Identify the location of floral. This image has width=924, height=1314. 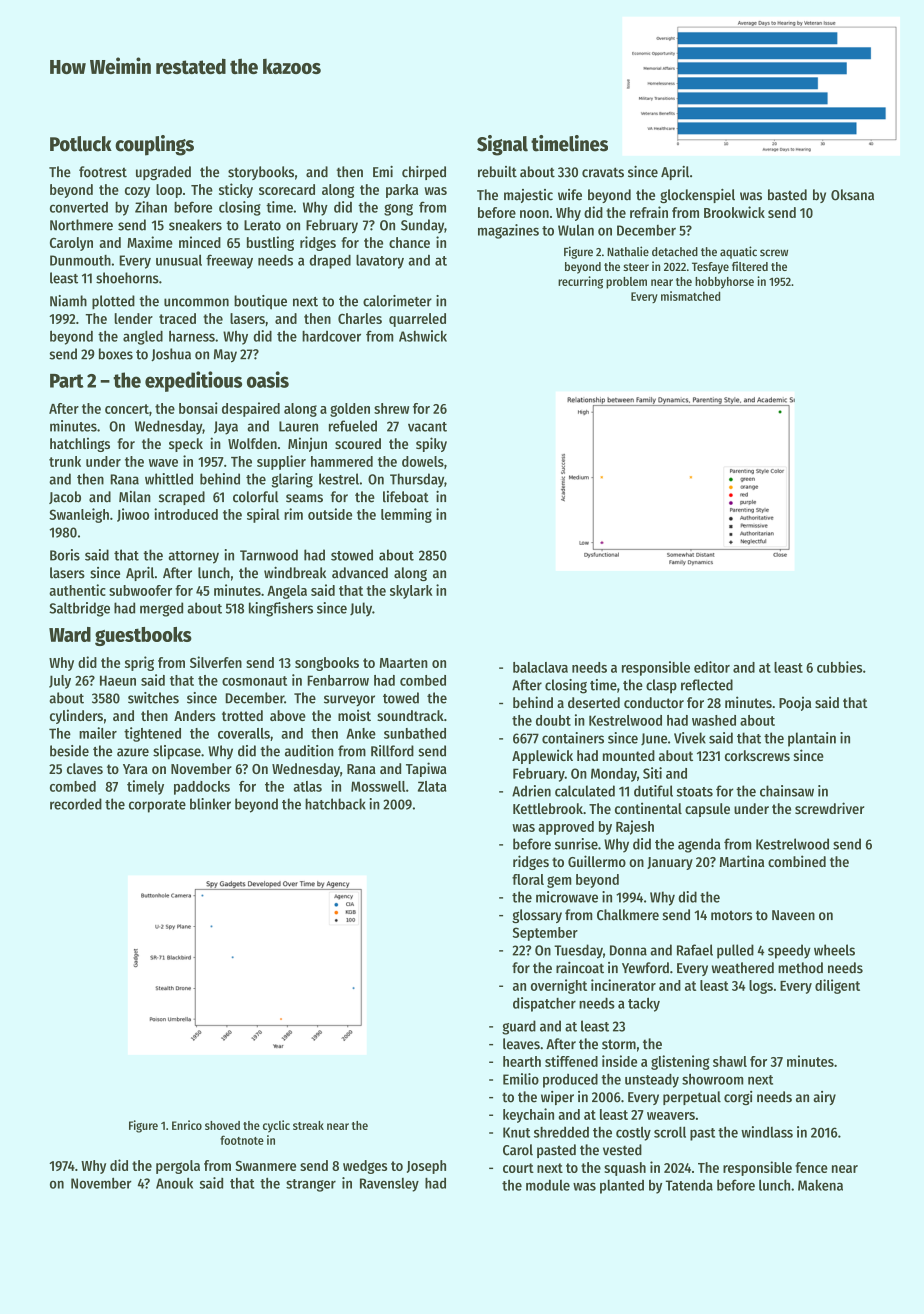
(528, 879).
